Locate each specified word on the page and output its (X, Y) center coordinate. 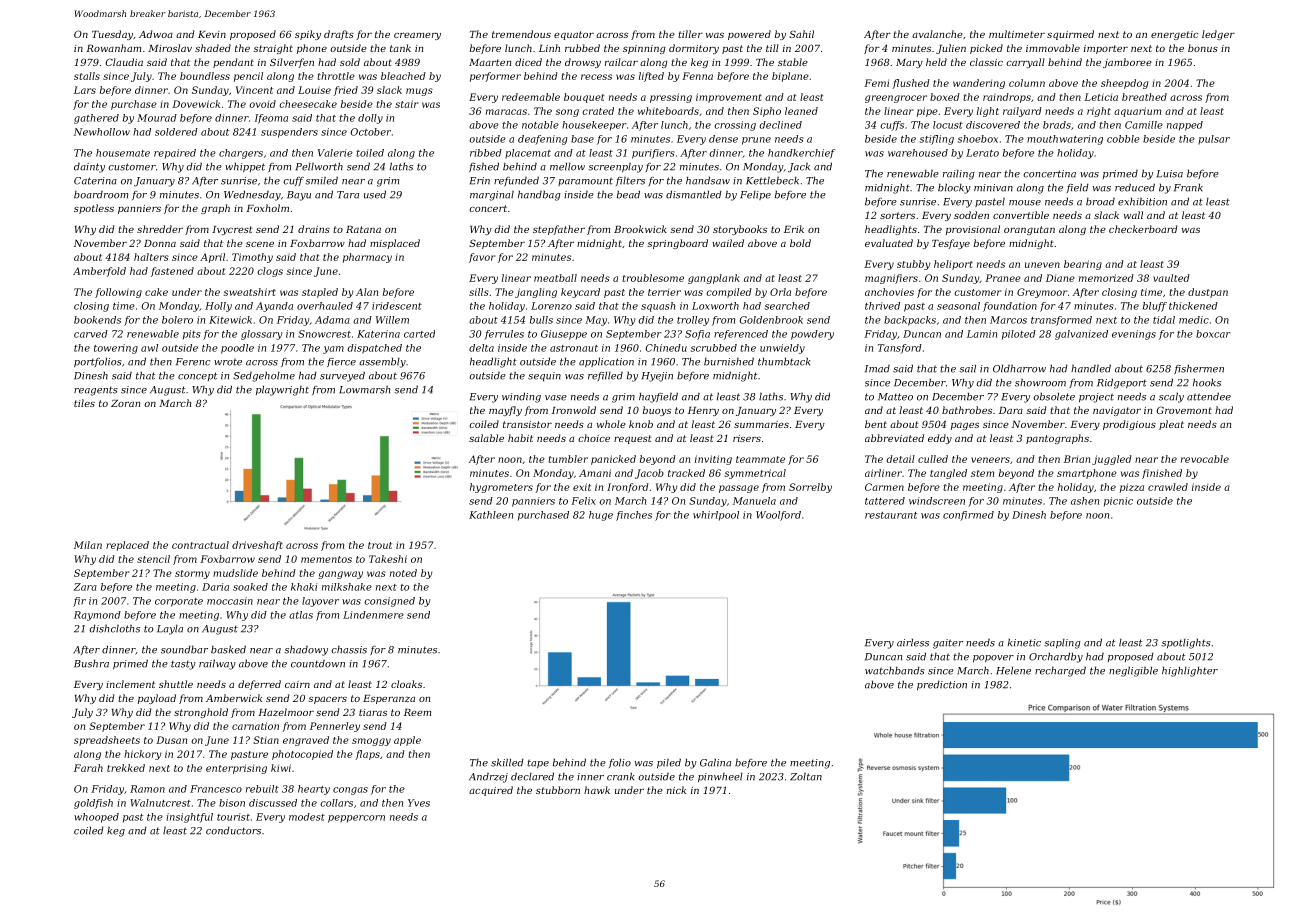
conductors (233, 830)
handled (1091, 368)
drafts (339, 35)
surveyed (342, 377)
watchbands (895, 670)
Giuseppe (564, 335)
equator (574, 35)
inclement (130, 684)
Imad (877, 368)
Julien (951, 49)
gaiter (948, 644)
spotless (94, 209)
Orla (780, 292)
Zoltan (806, 777)
